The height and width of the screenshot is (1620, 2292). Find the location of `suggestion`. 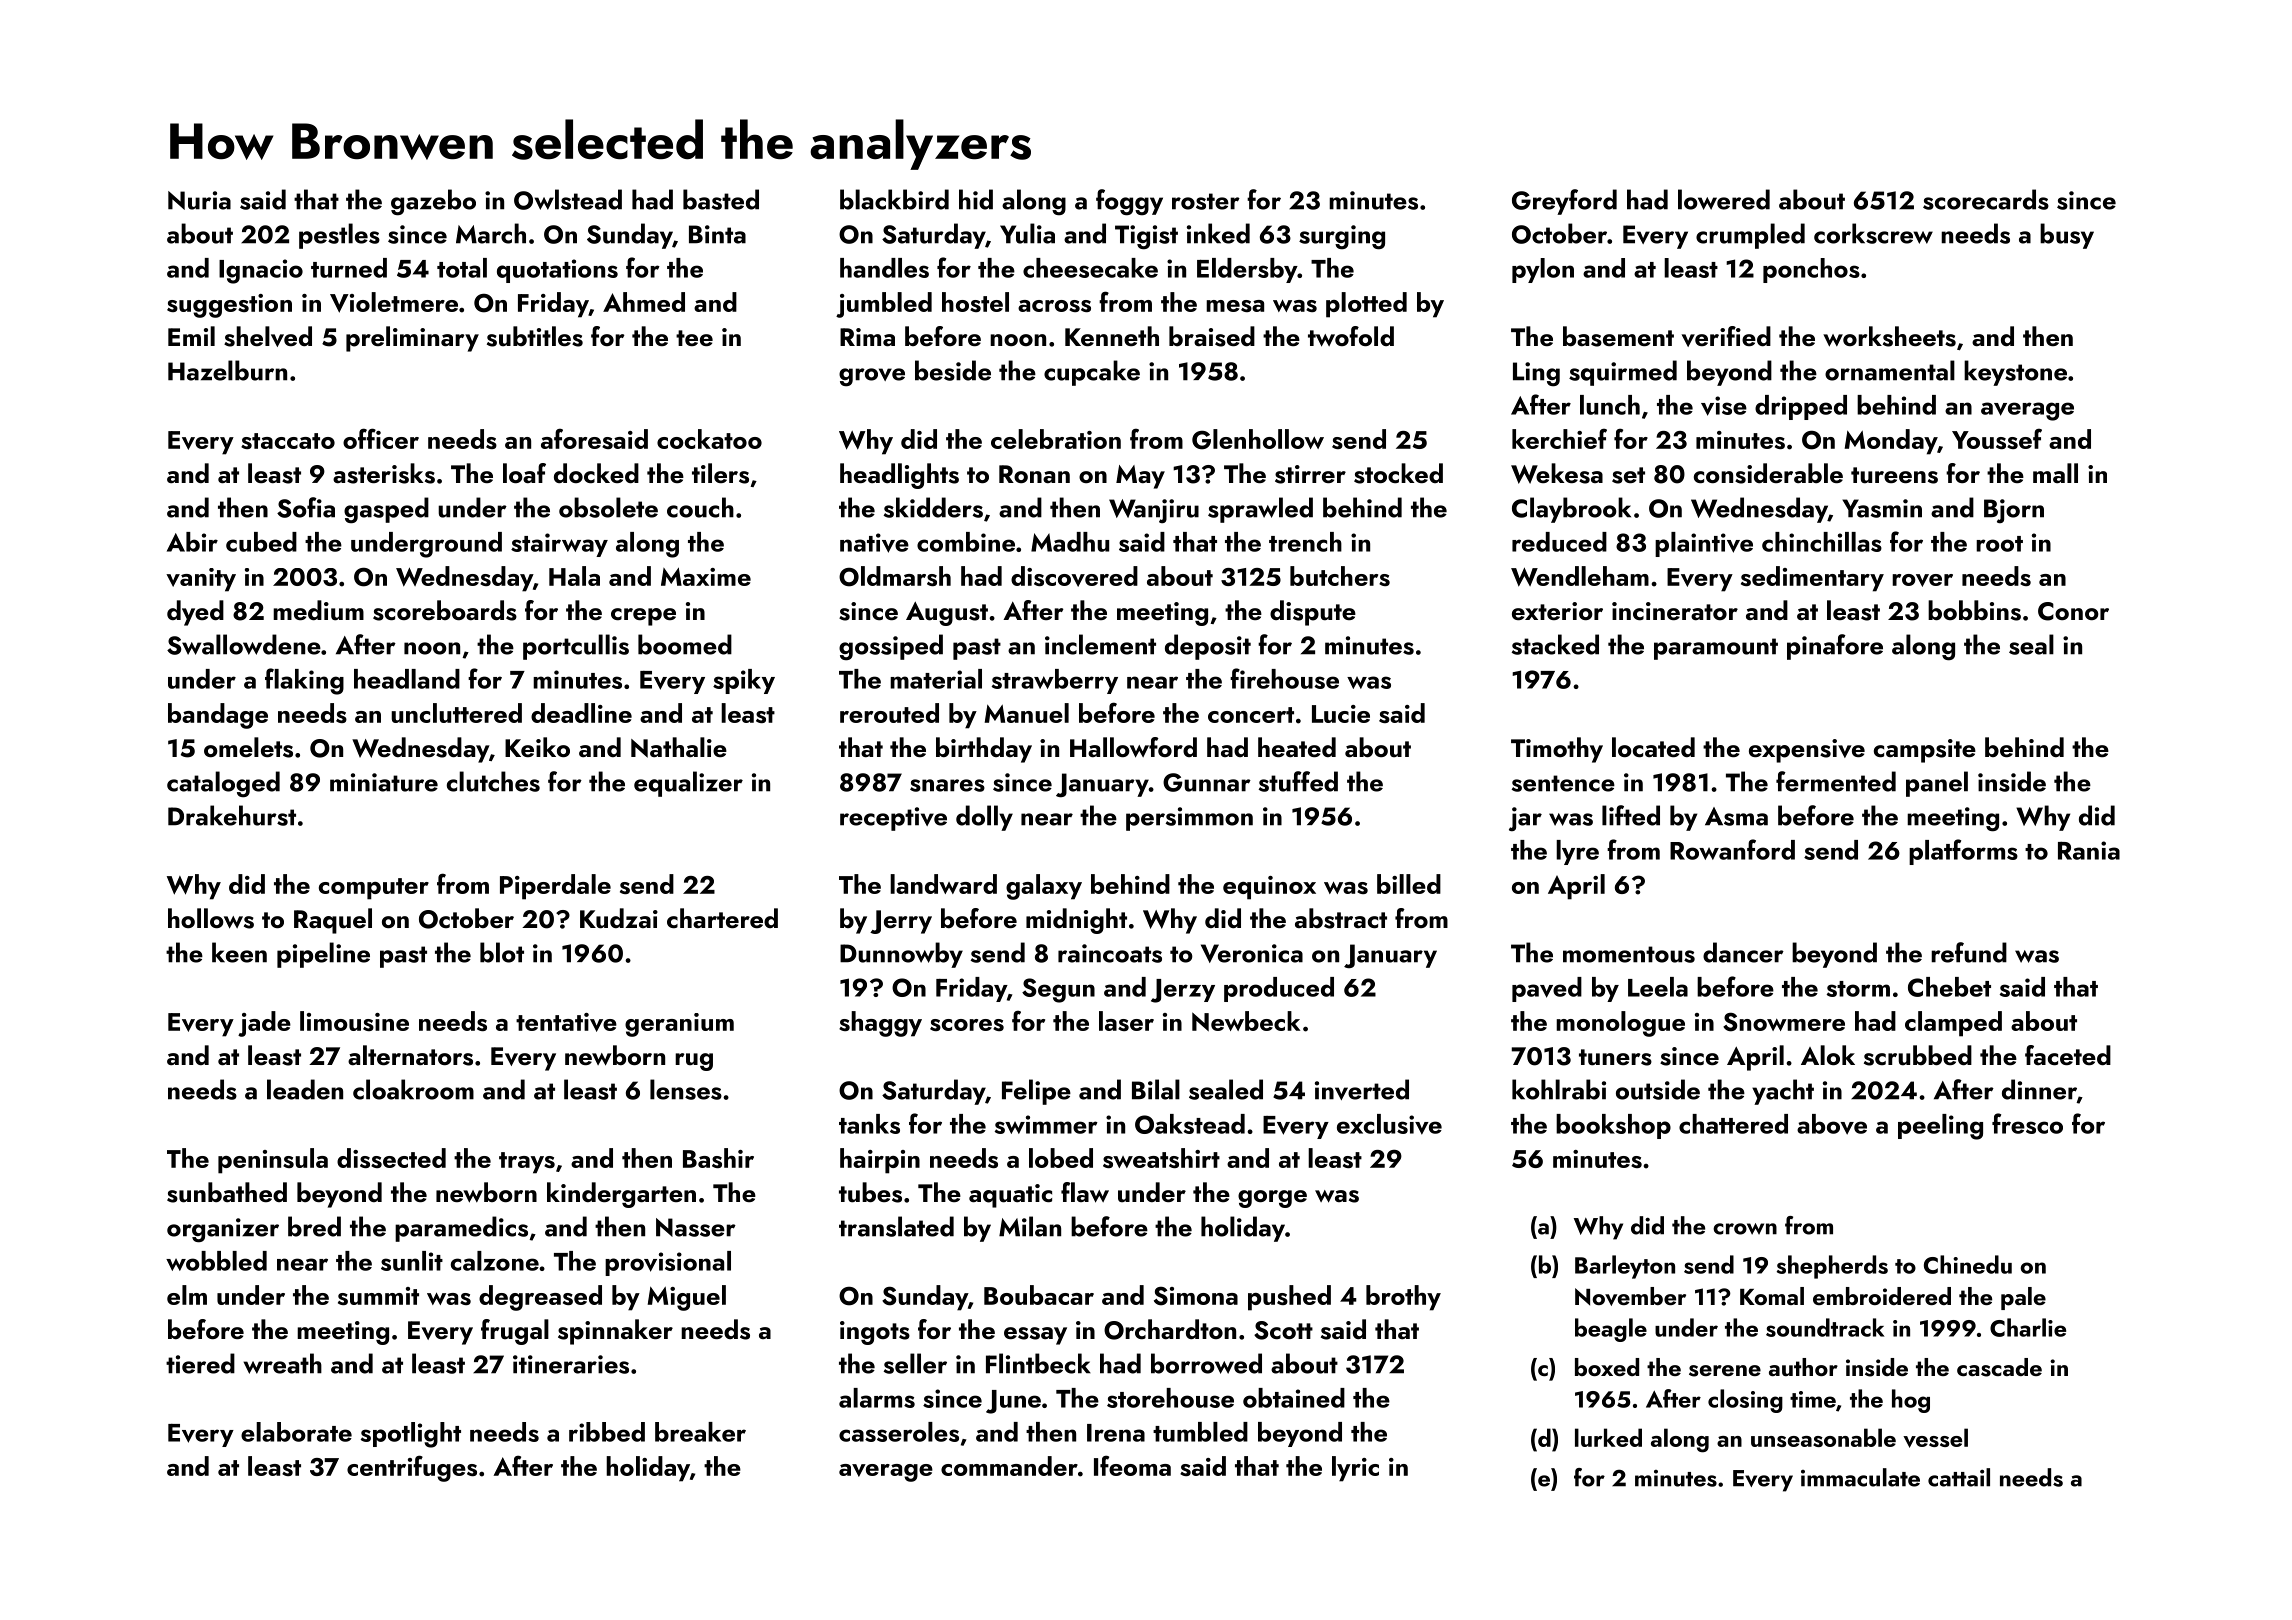

suggestion is located at coordinates (229, 306).
